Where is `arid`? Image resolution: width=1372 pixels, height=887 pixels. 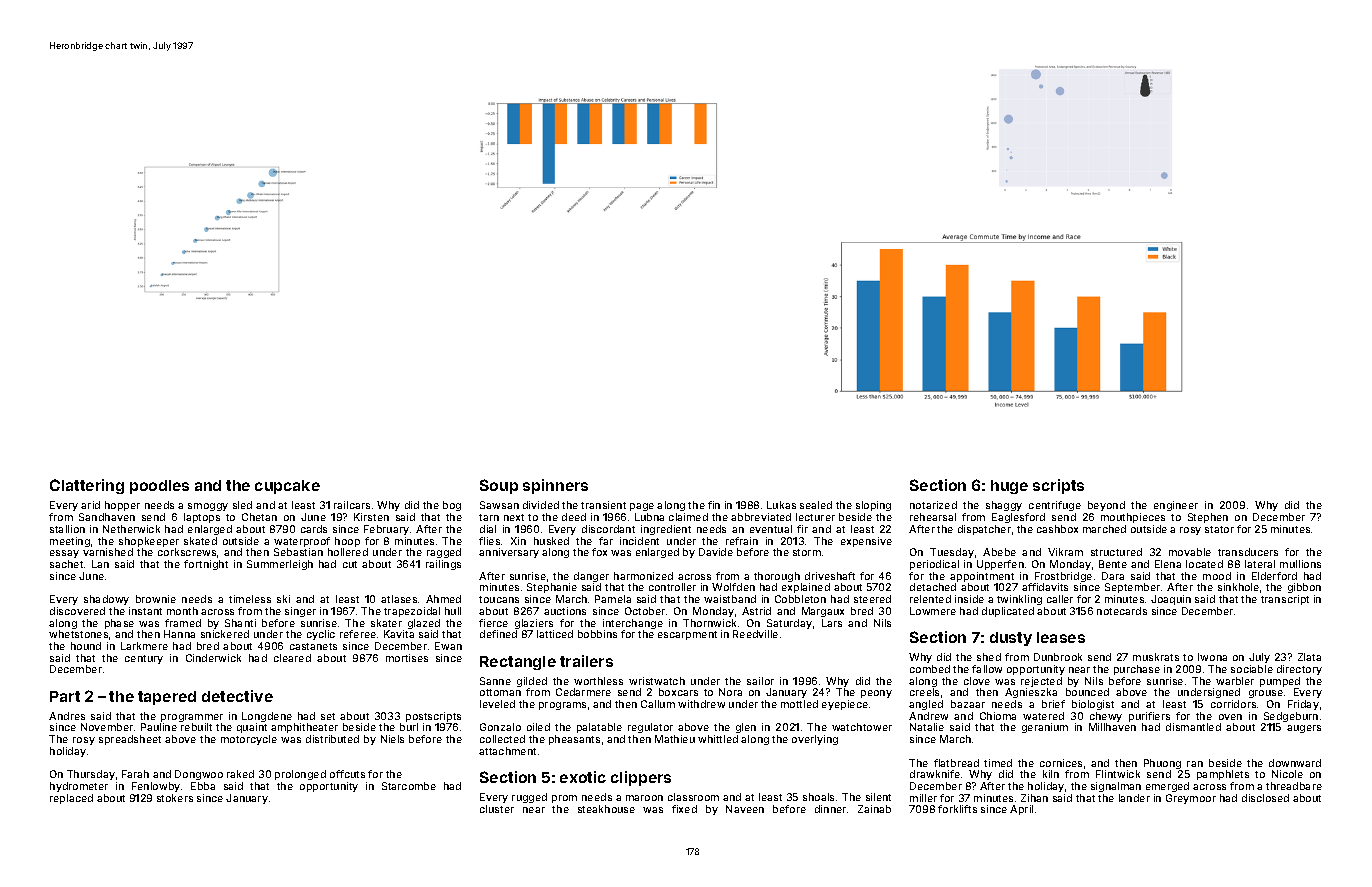
arid is located at coordinates (90, 505).
